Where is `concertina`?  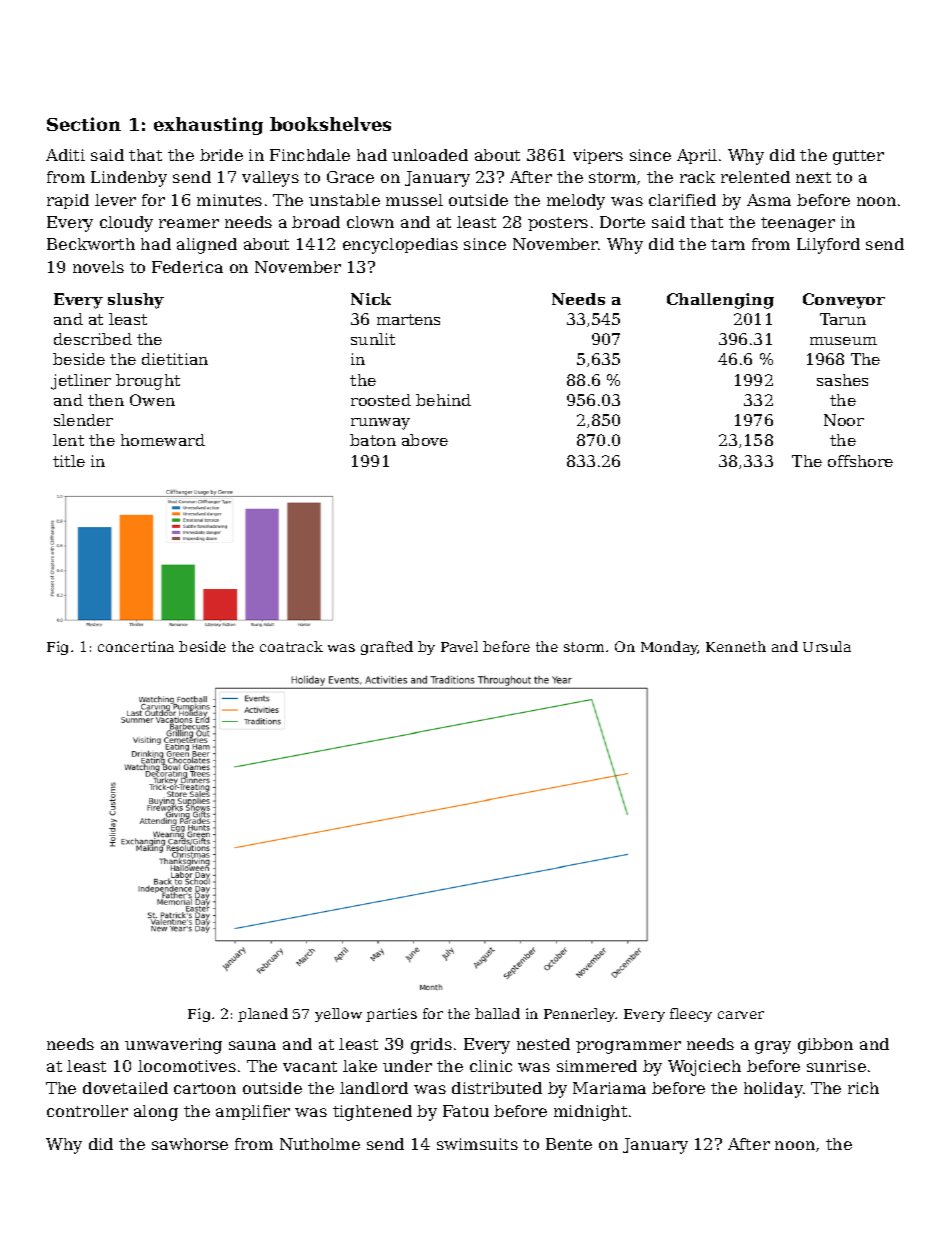
concertina is located at coordinates (136, 646).
